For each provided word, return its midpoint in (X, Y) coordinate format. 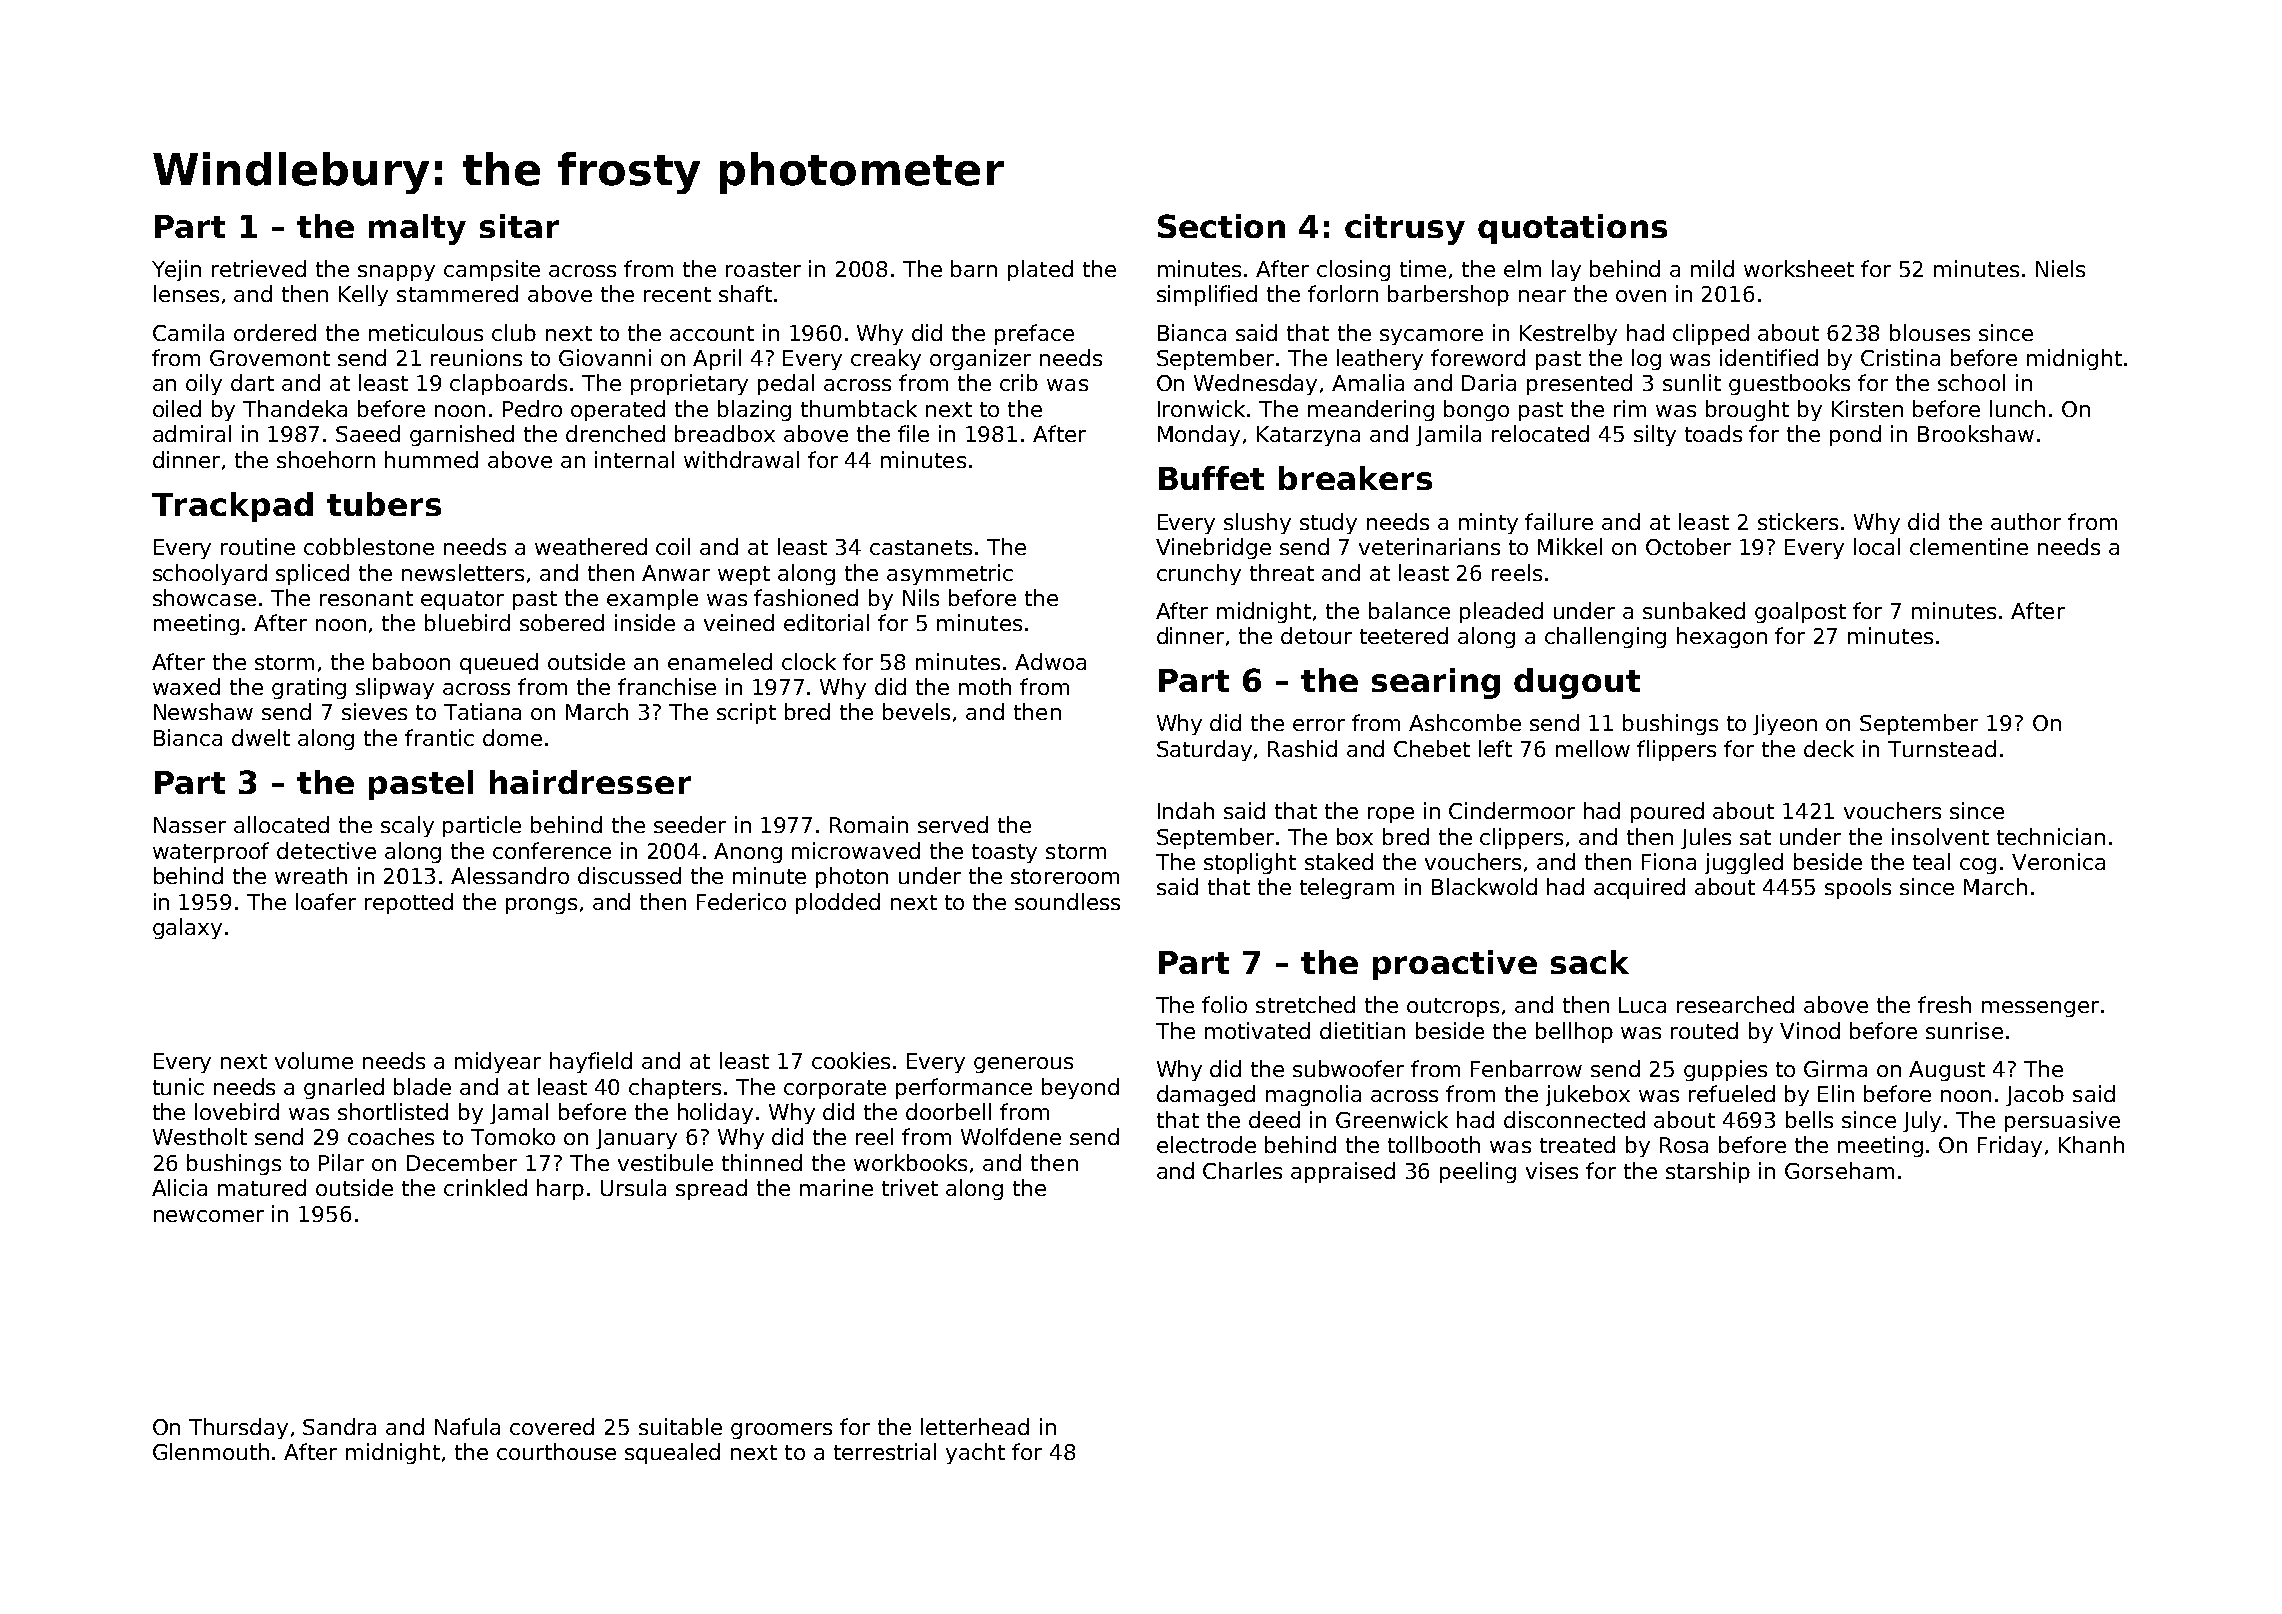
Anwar (676, 573)
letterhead (975, 1426)
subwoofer (1348, 1068)
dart (252, 382)
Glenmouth (211, 1451)
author (2026, 521)
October (1688, 546)
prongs (541, 906)
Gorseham (1839, 1170)
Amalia (1368, 382)
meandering (1371, 410)
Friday (2010, 1146)
